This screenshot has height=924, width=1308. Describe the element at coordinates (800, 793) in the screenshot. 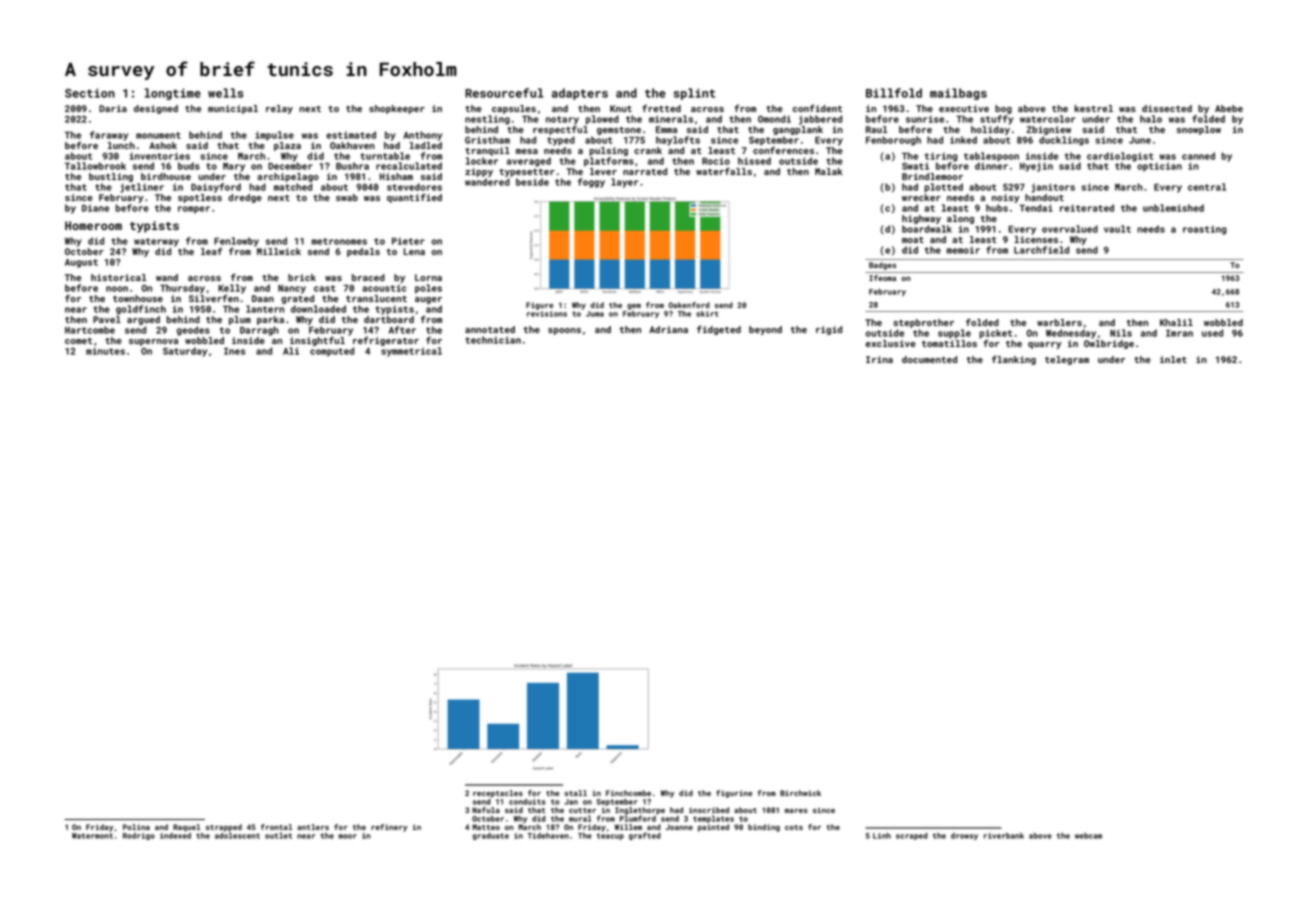

I see `Birchwick` at that location.
